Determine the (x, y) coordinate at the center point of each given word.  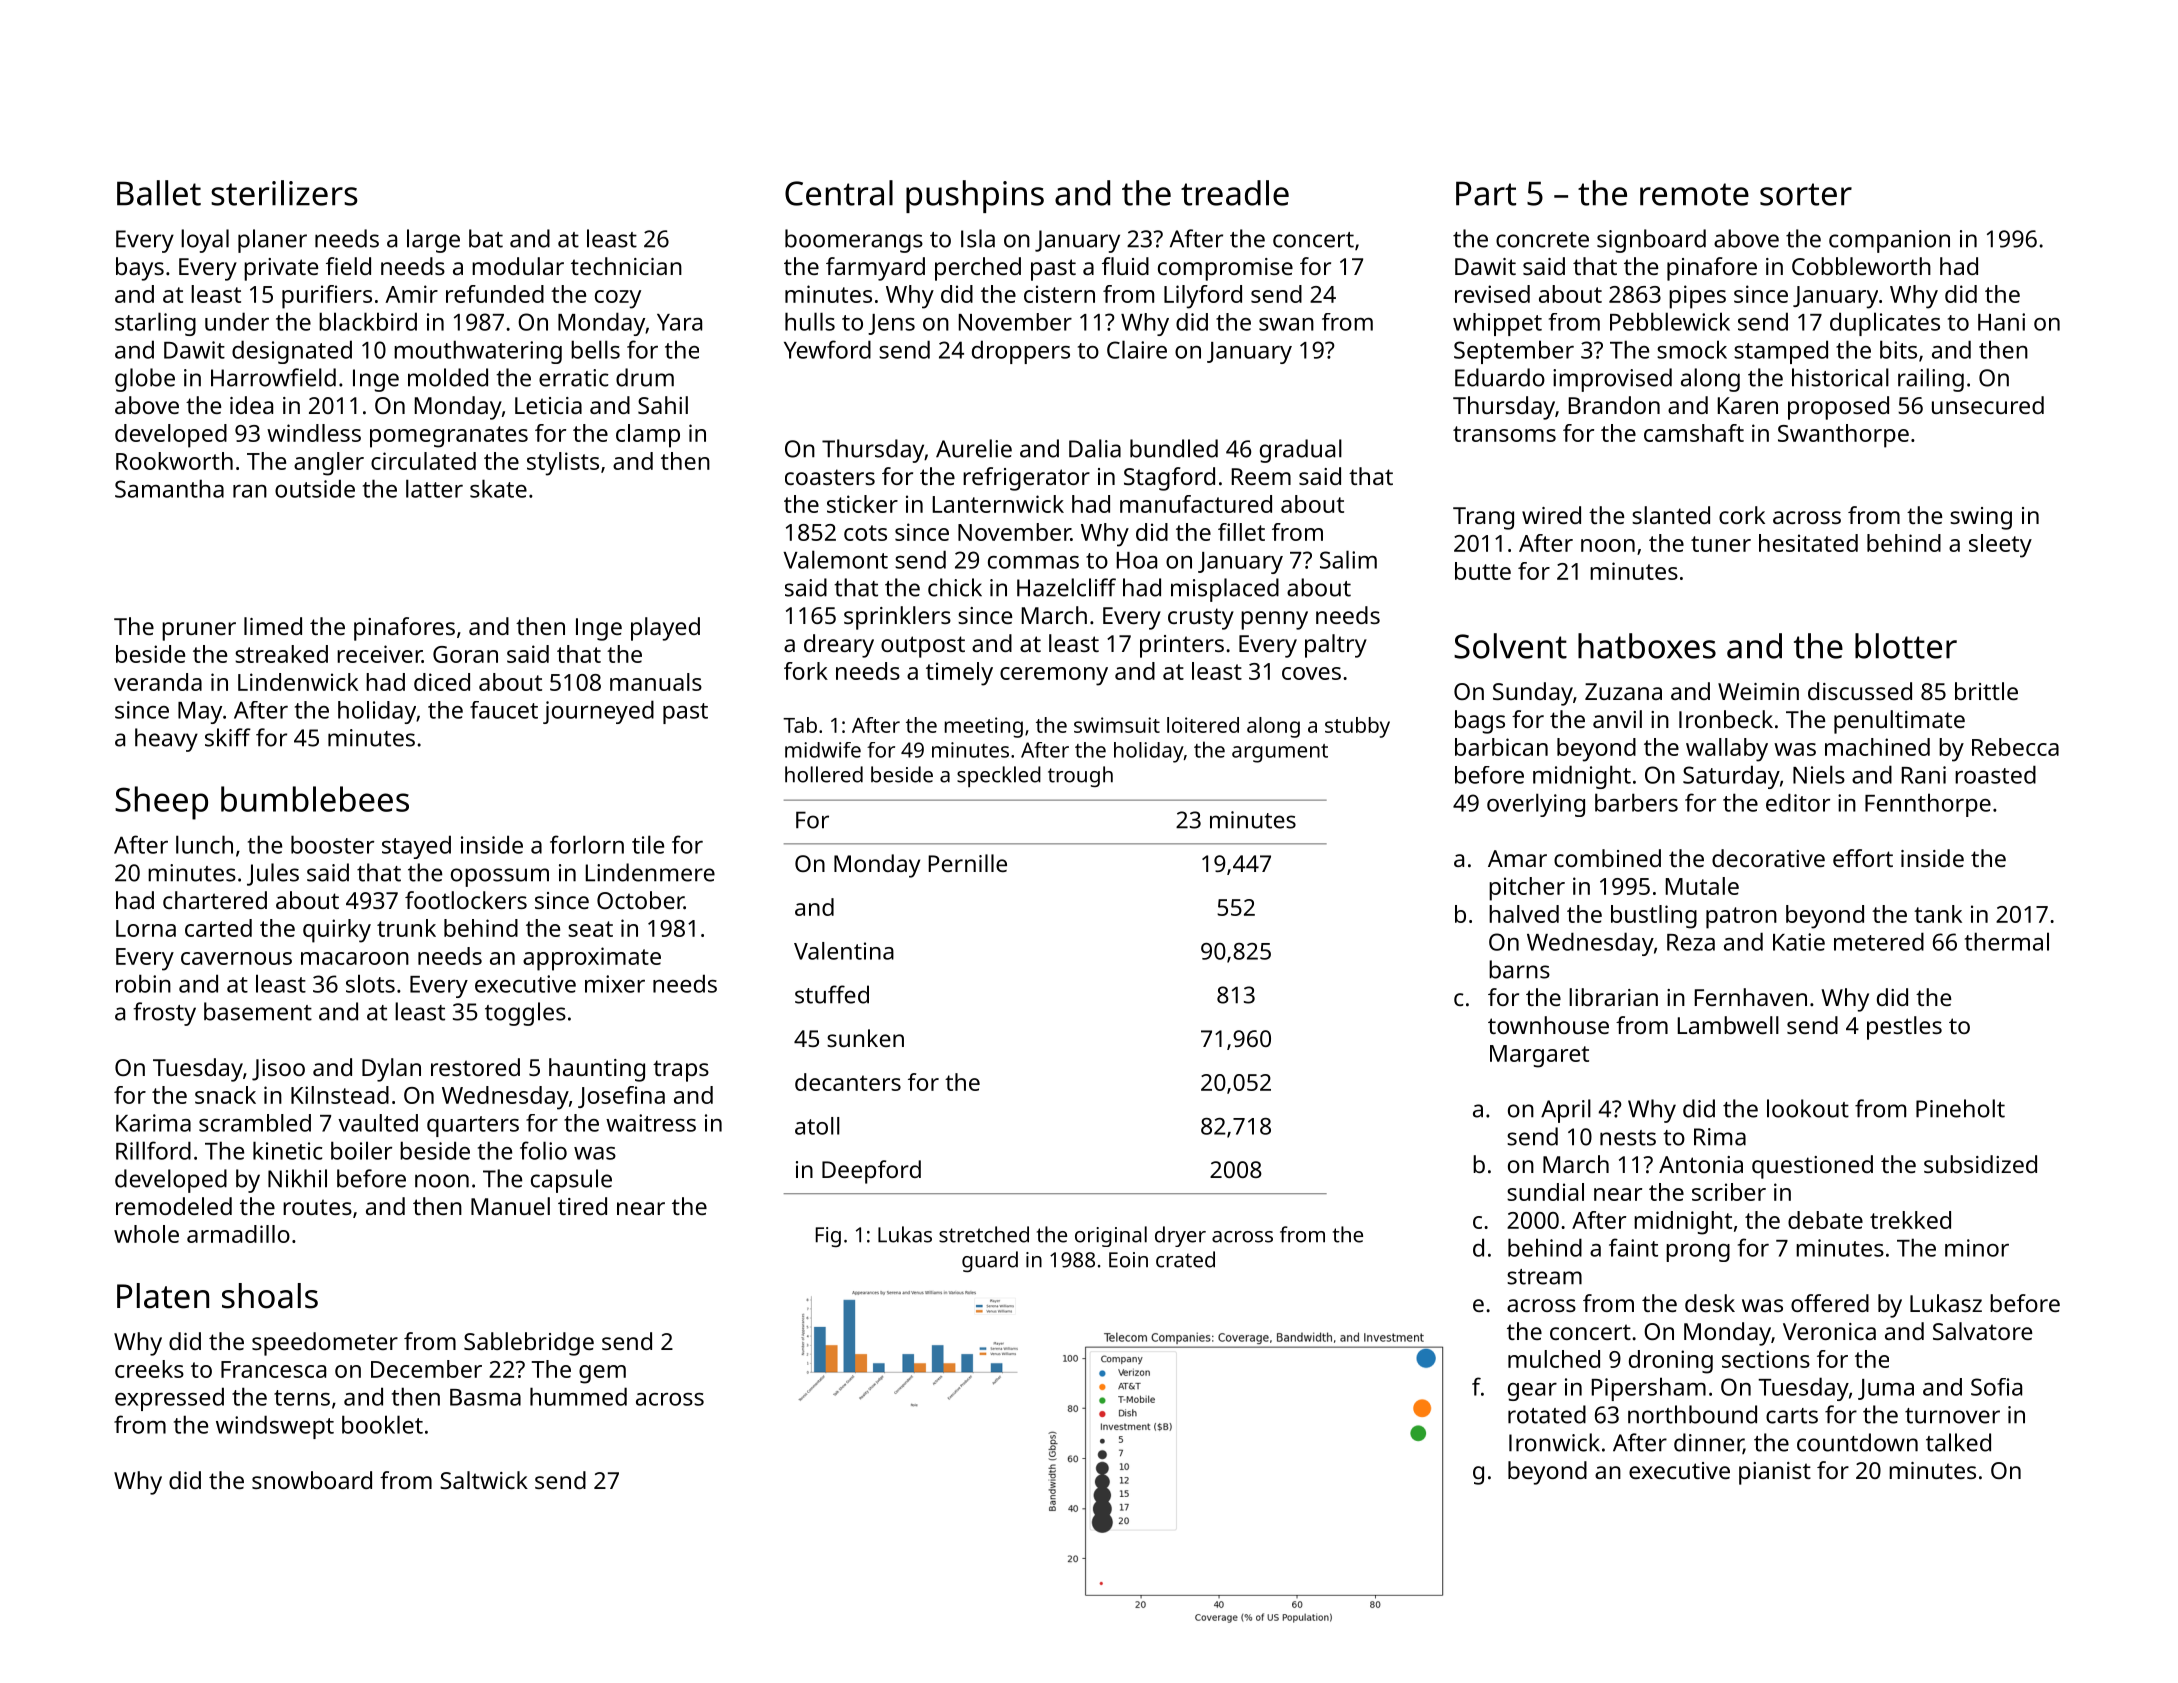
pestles (1904, 1028)
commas (1033, 562)
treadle (1235, 193)
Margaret (1539, 1056)
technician (626, 266)
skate (498, 488)
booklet (382, 1424)
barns (1519, 969)
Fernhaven (1751, 997)
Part (1486, 193)
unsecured (1988, 405)
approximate (592, 959)
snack (225, 1095)
